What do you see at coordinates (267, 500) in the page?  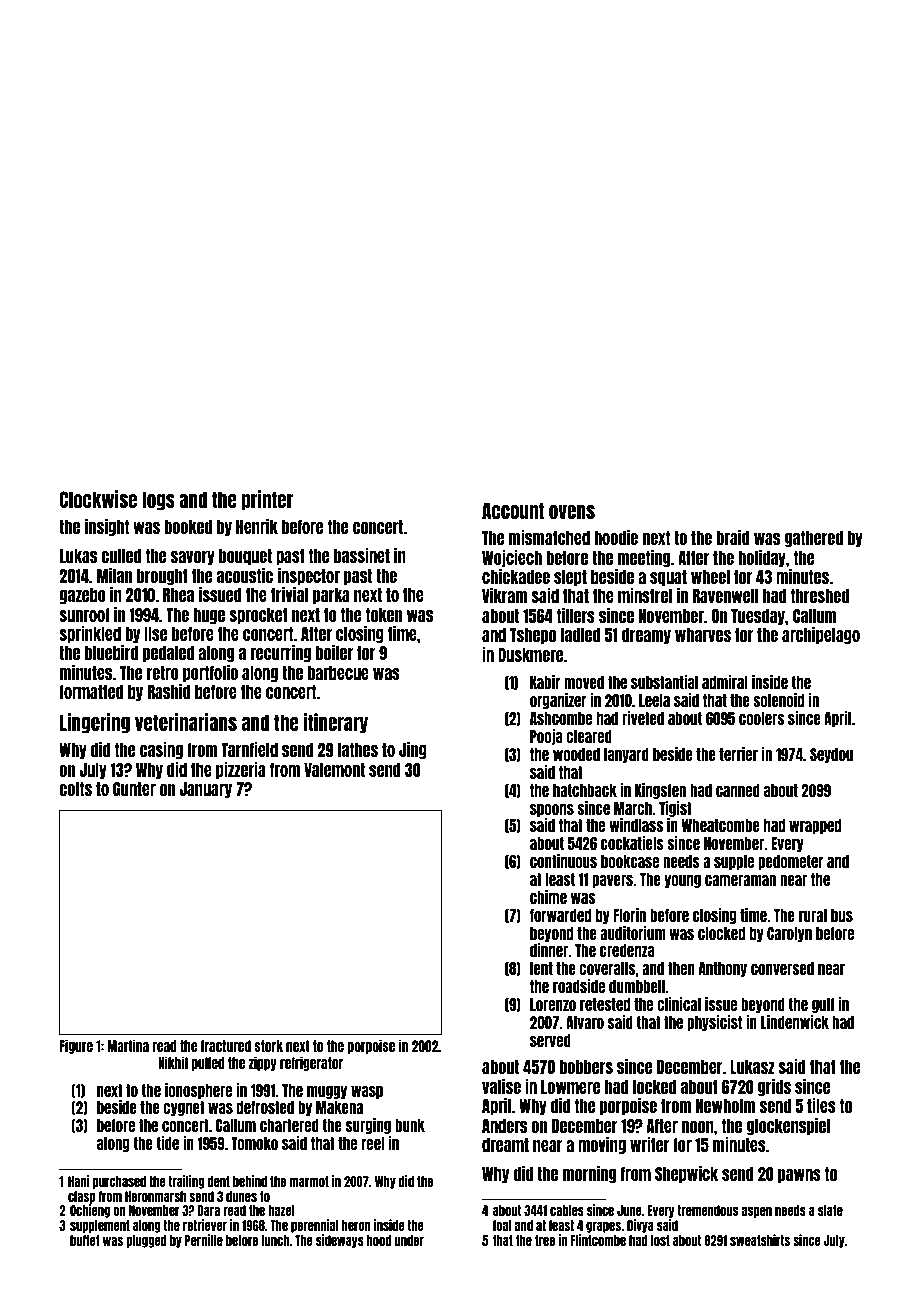 I see `printer` at bounding box center [267, 500].
